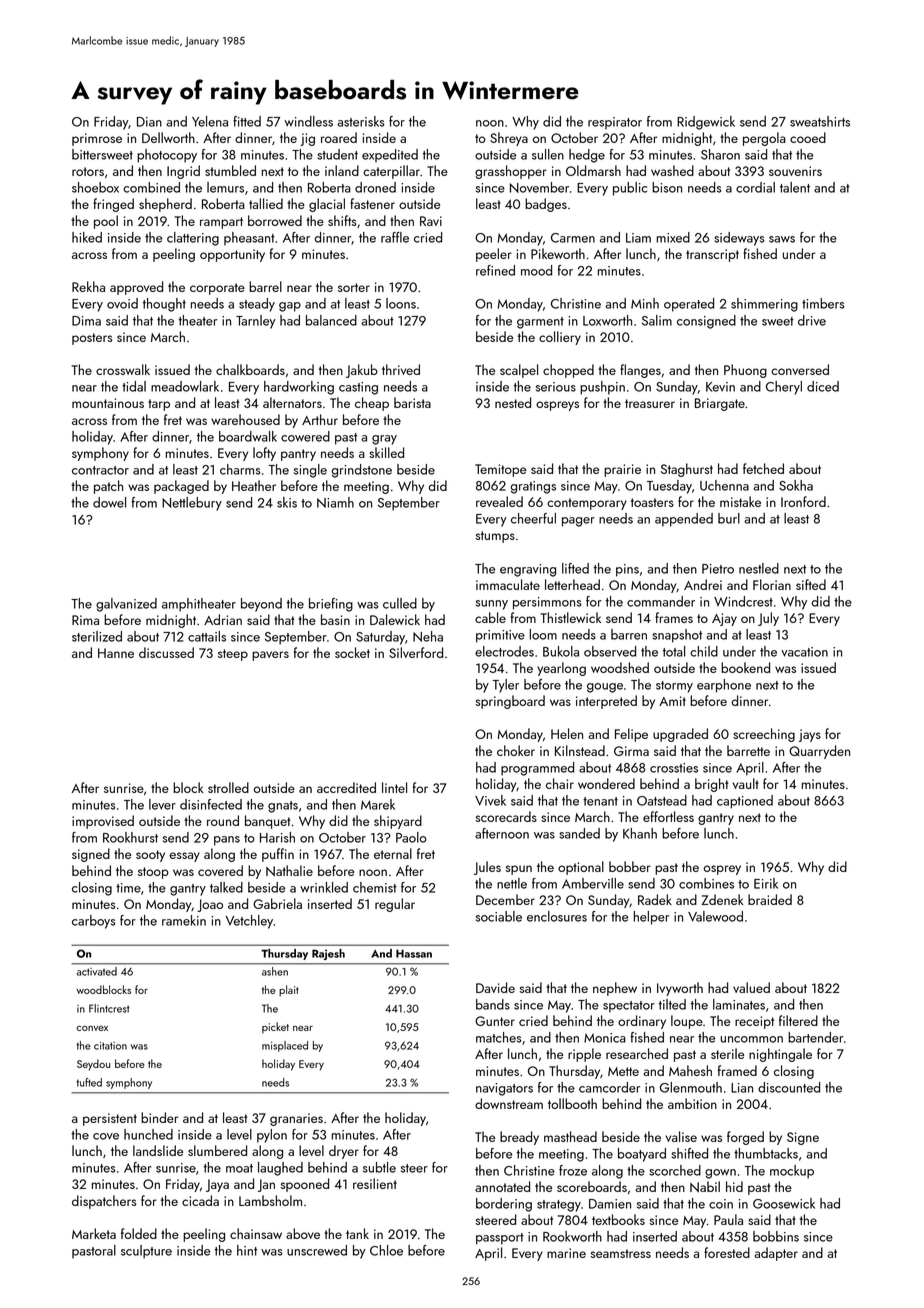 This screenshot has width=924, height=1308. I want to click on dowel, so click(109, 502).
